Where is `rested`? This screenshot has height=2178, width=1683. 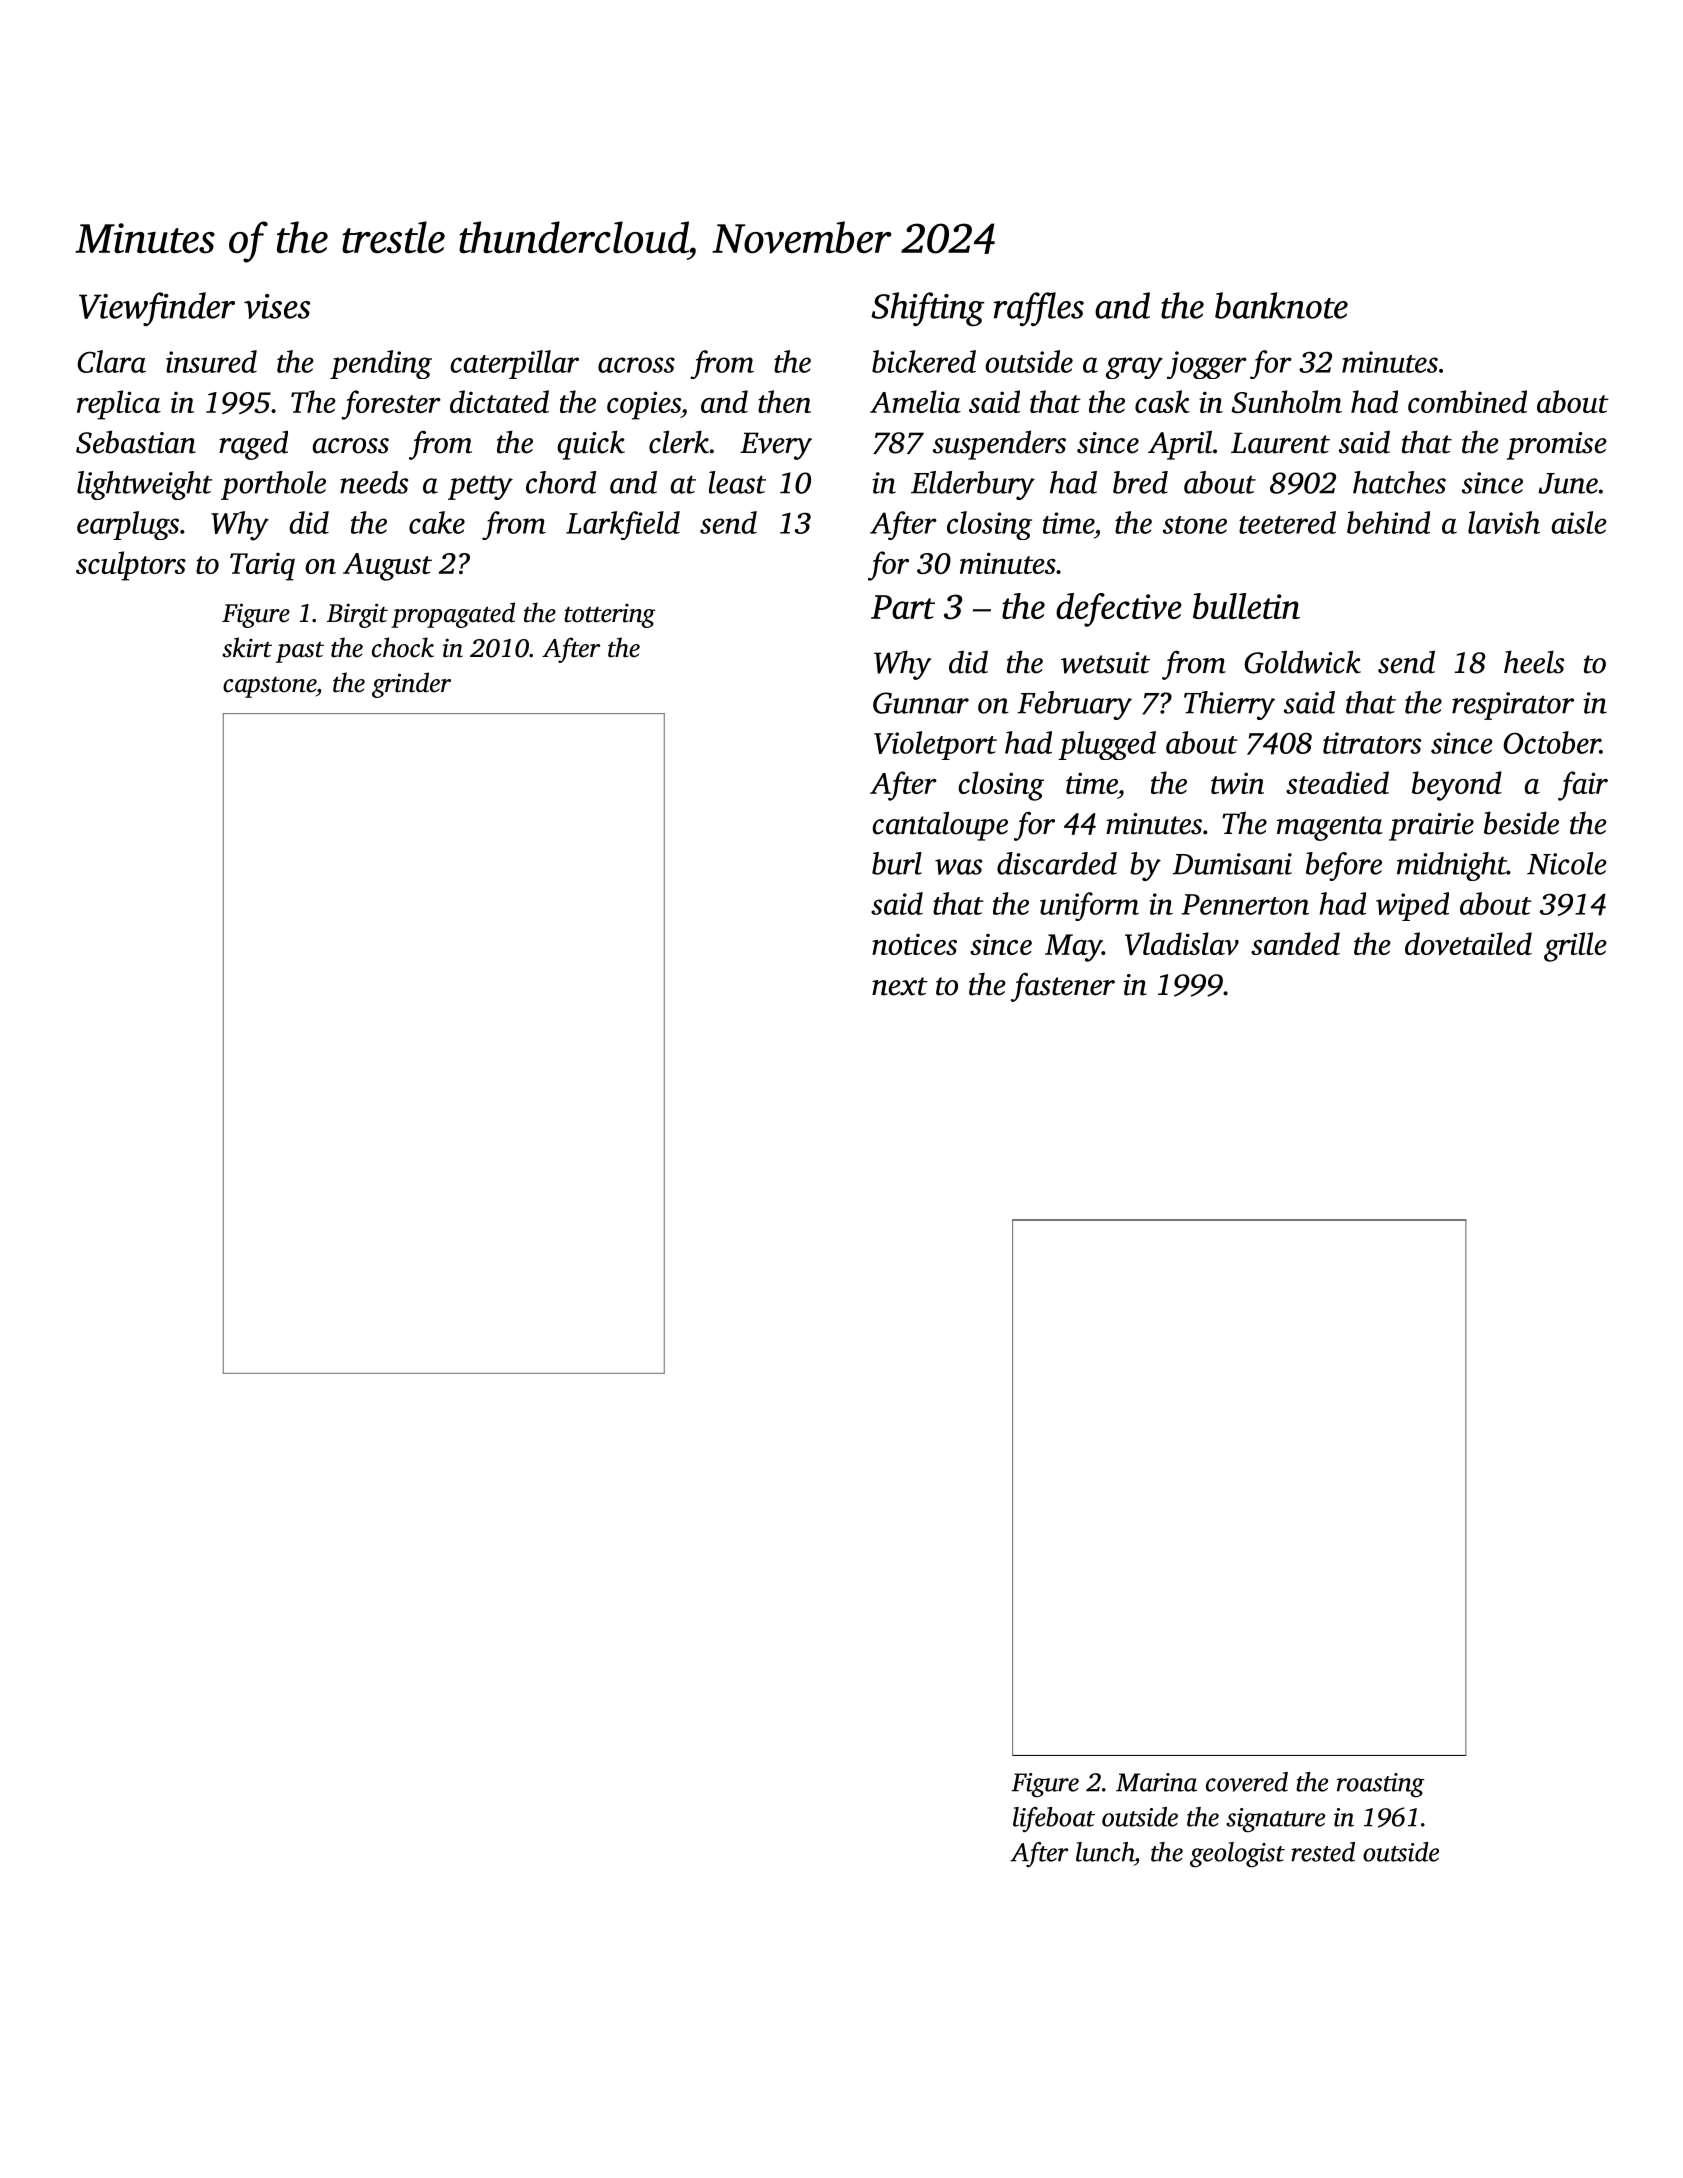
rested is located at coordinates (1323, 1852).
